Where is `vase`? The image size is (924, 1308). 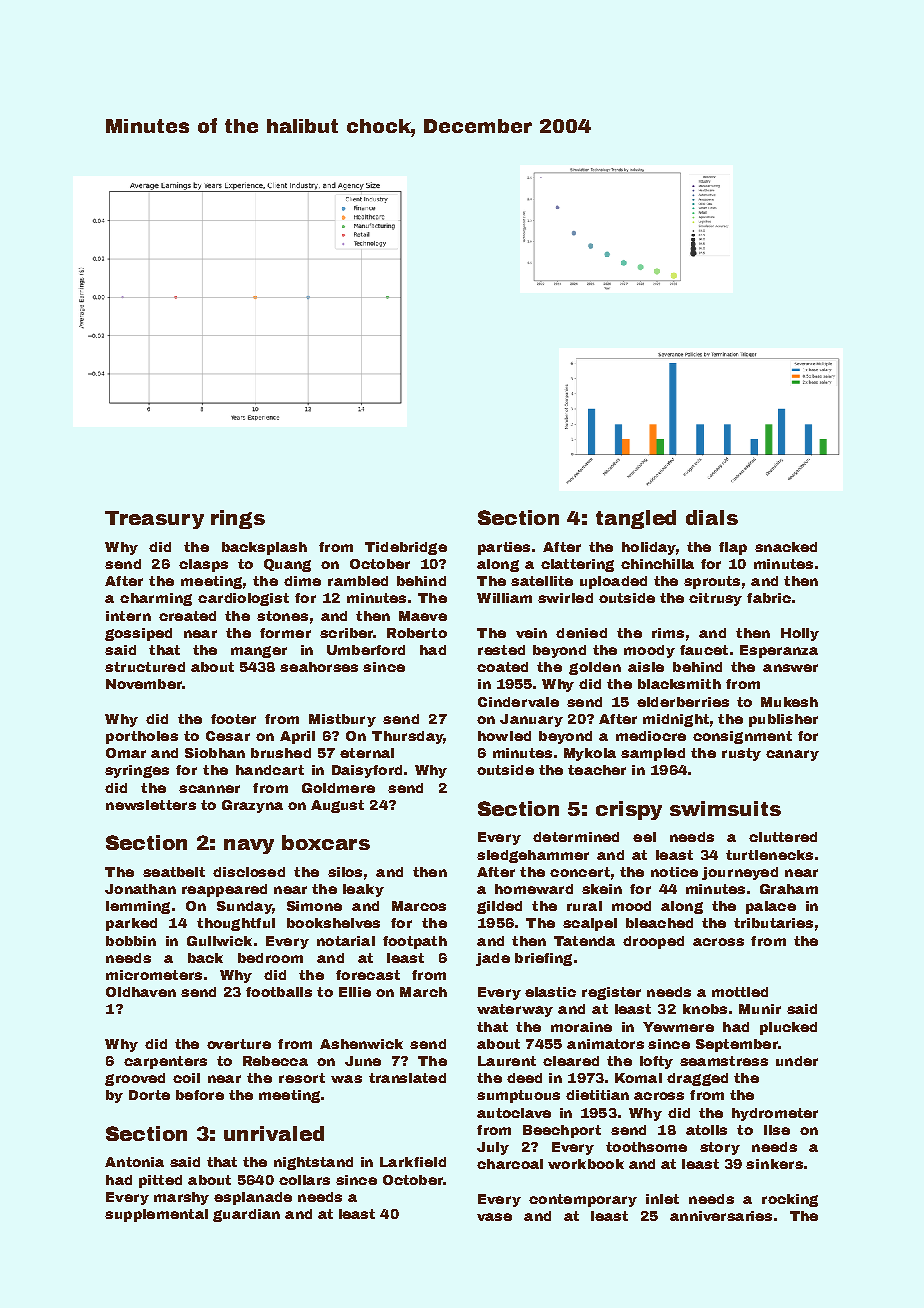
vase is located at coordinates (494, 1217).
